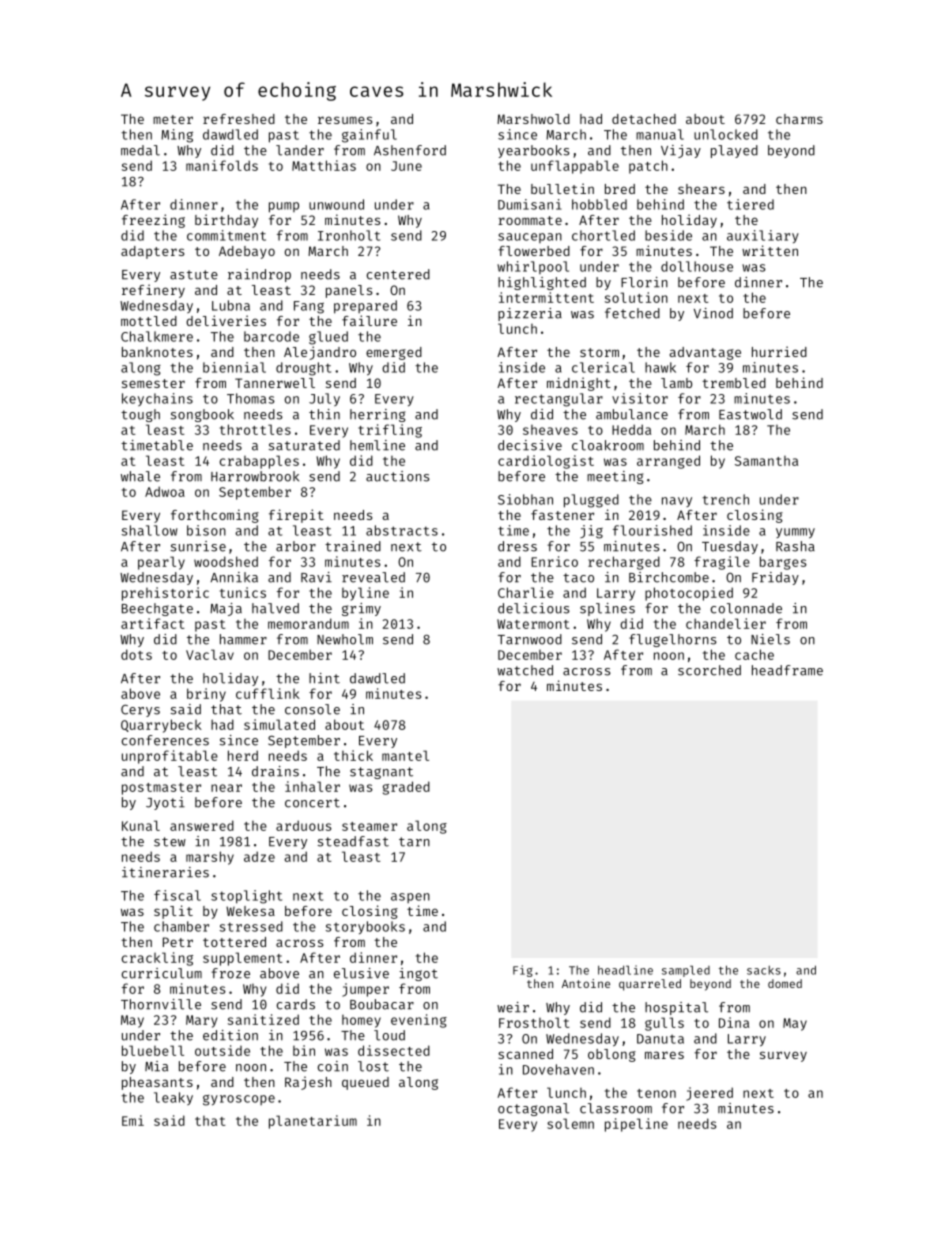  What do you see at coordinates (202, 825) in the screenshot?
I see `answered` at bounding box center [202, 825].
